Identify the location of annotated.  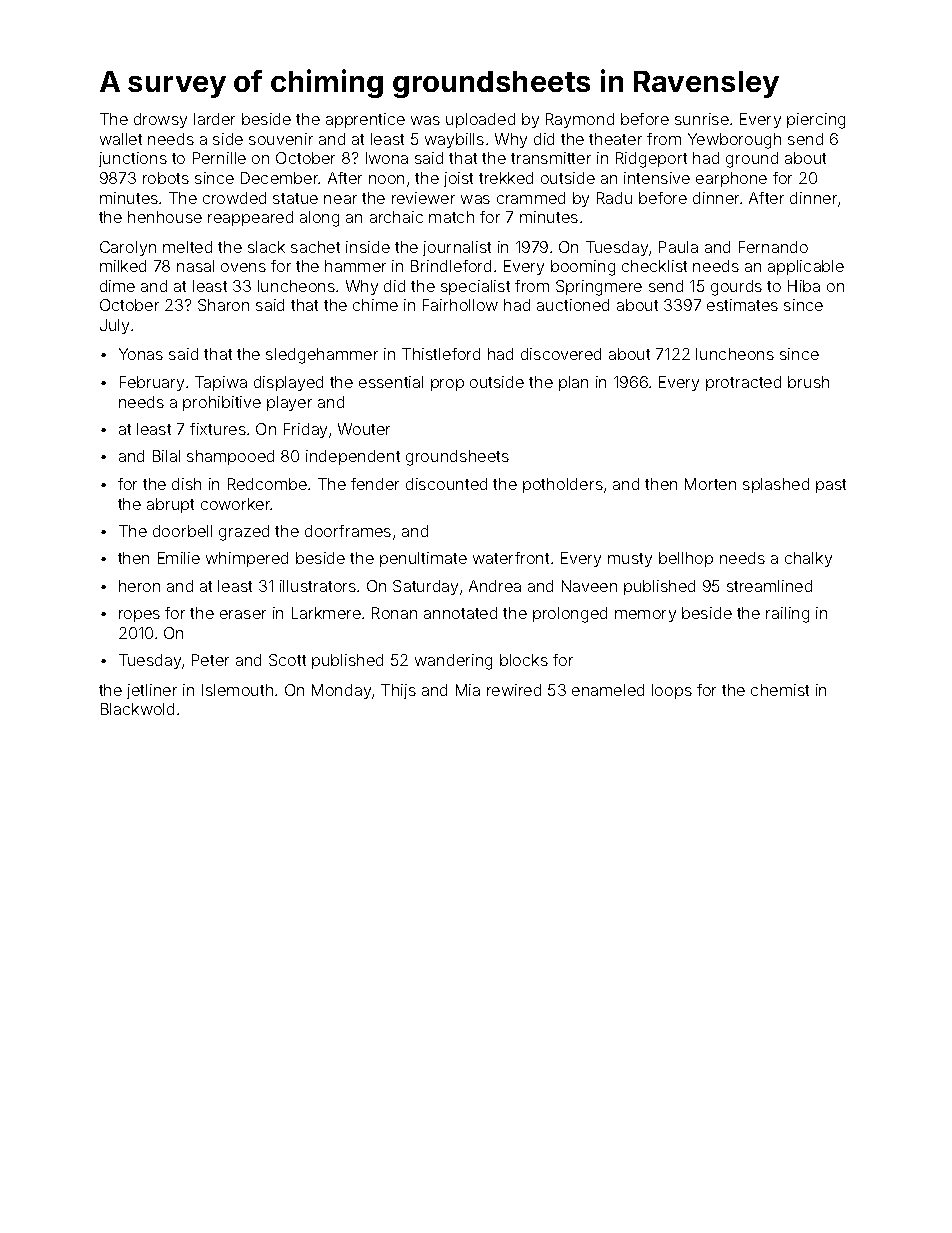
(460, 613).
